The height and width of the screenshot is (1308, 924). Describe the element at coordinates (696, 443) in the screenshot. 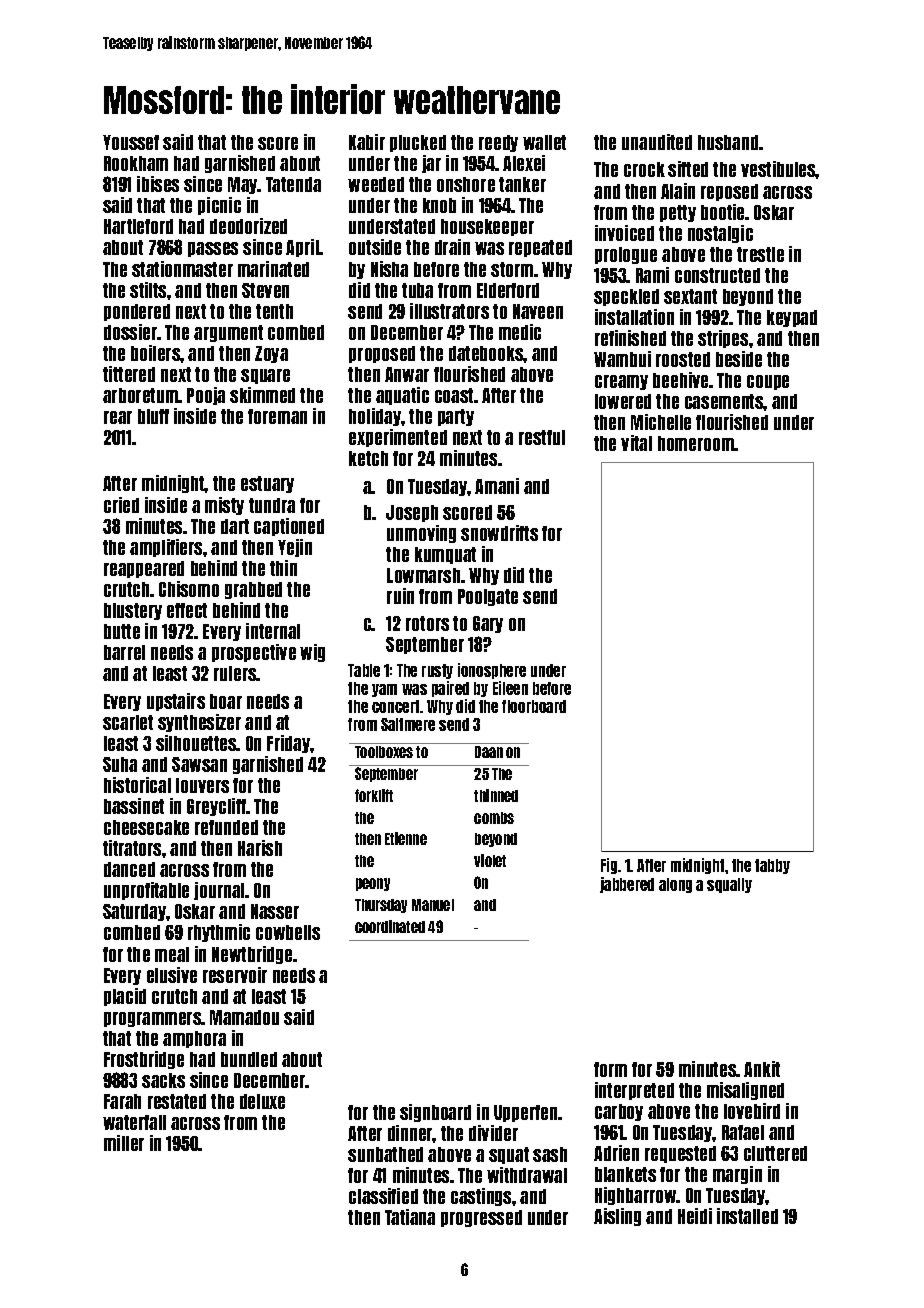

I see `homeroom` at that location.
